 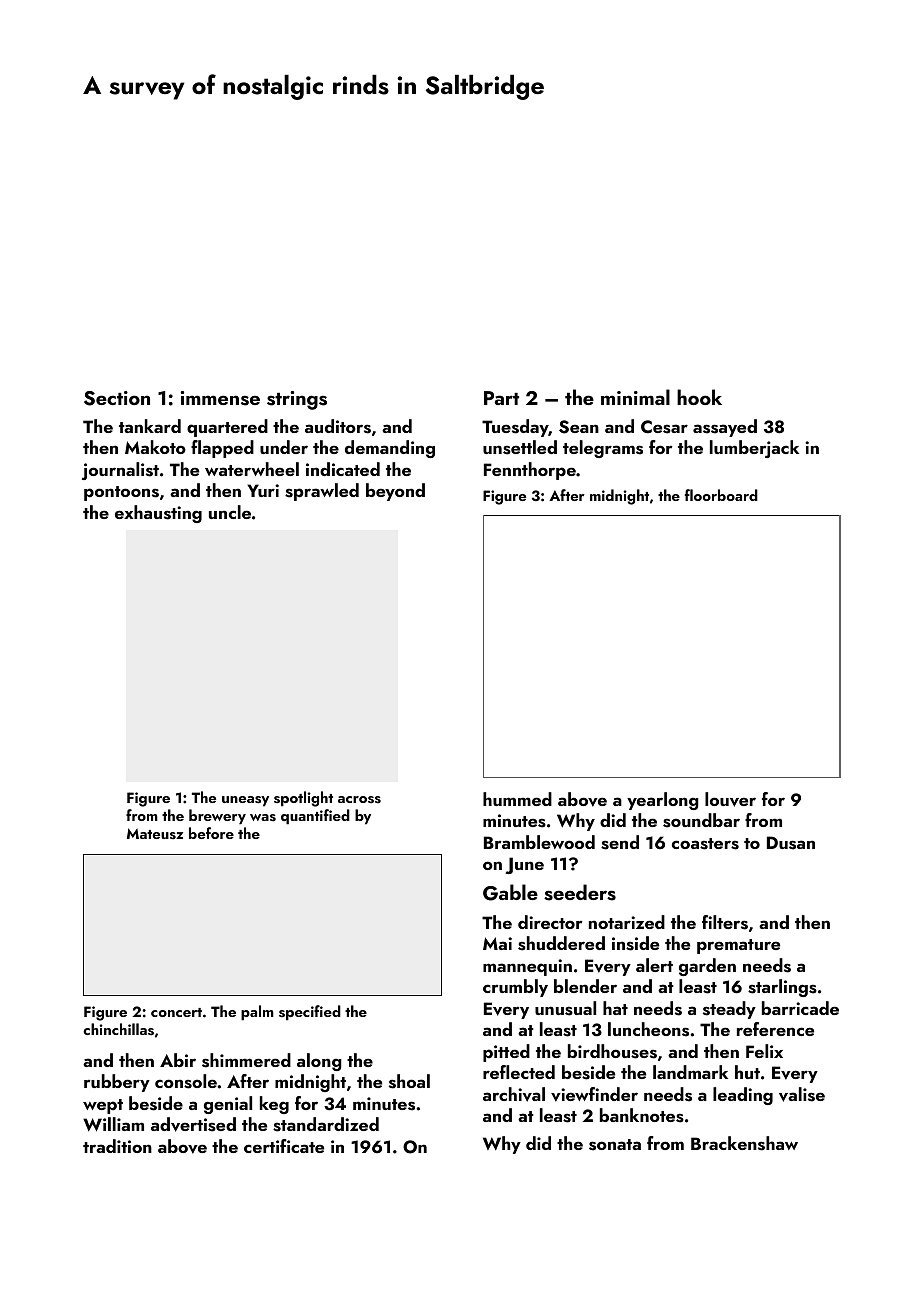 What do you see at coordinates (744, 1143) in the page?
I see `Brackenshaw` at bounding box center [744, 1143].
